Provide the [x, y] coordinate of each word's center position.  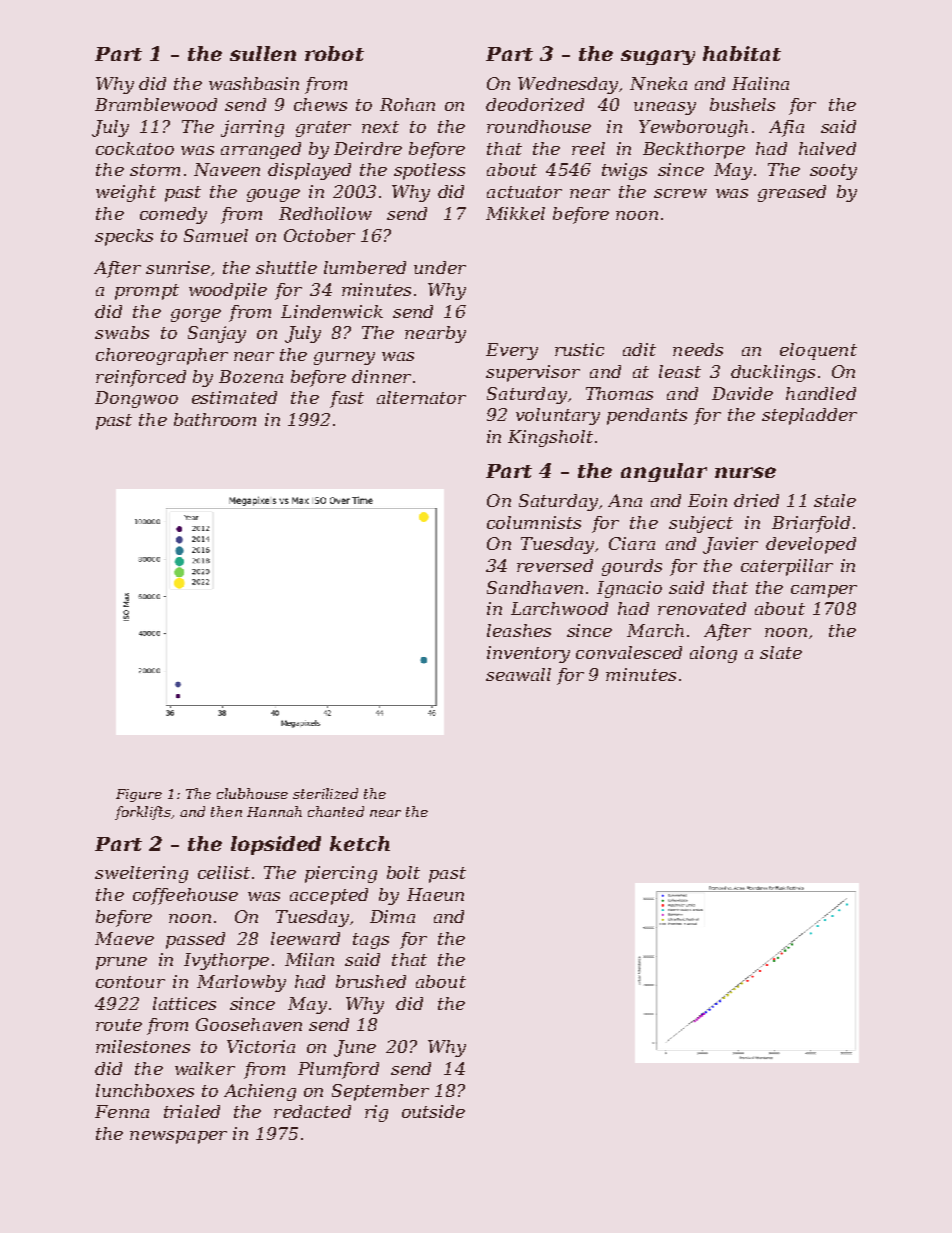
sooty [833, 172]
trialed [192, 1111]
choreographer [162, 356]
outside [433, 1111]
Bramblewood [156, 104]
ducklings [773, 373]
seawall [518, 674]
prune [121, 963]
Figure [139, 795]
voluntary [558, 416]
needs [698, 349]
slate [781, 652]
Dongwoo [136, 399]
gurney [344, 358]
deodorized [535, 104]
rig [376, 1113]
